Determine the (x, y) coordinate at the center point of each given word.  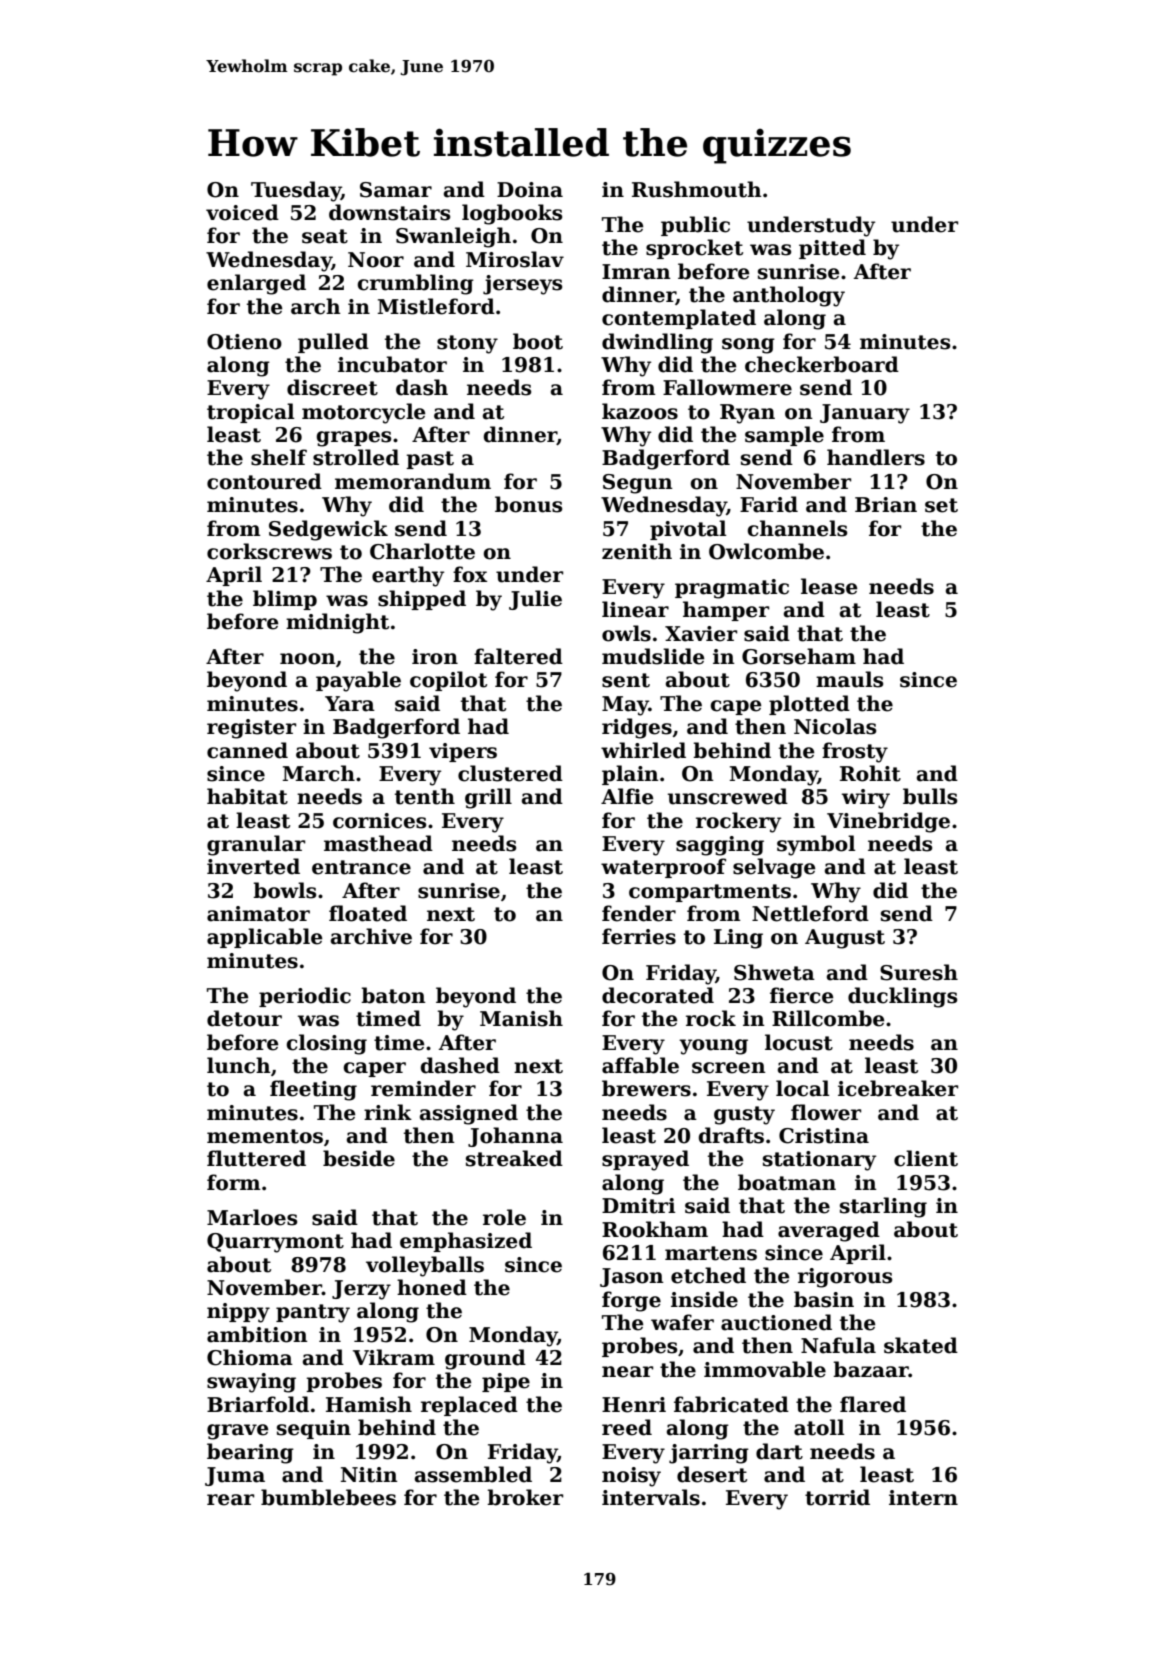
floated (368, 913)
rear (230, 1500)
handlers (876, 457)
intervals (651, 1497)
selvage (774, 868)
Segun (638, 484)
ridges (637, 728)
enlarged (256, 284)
